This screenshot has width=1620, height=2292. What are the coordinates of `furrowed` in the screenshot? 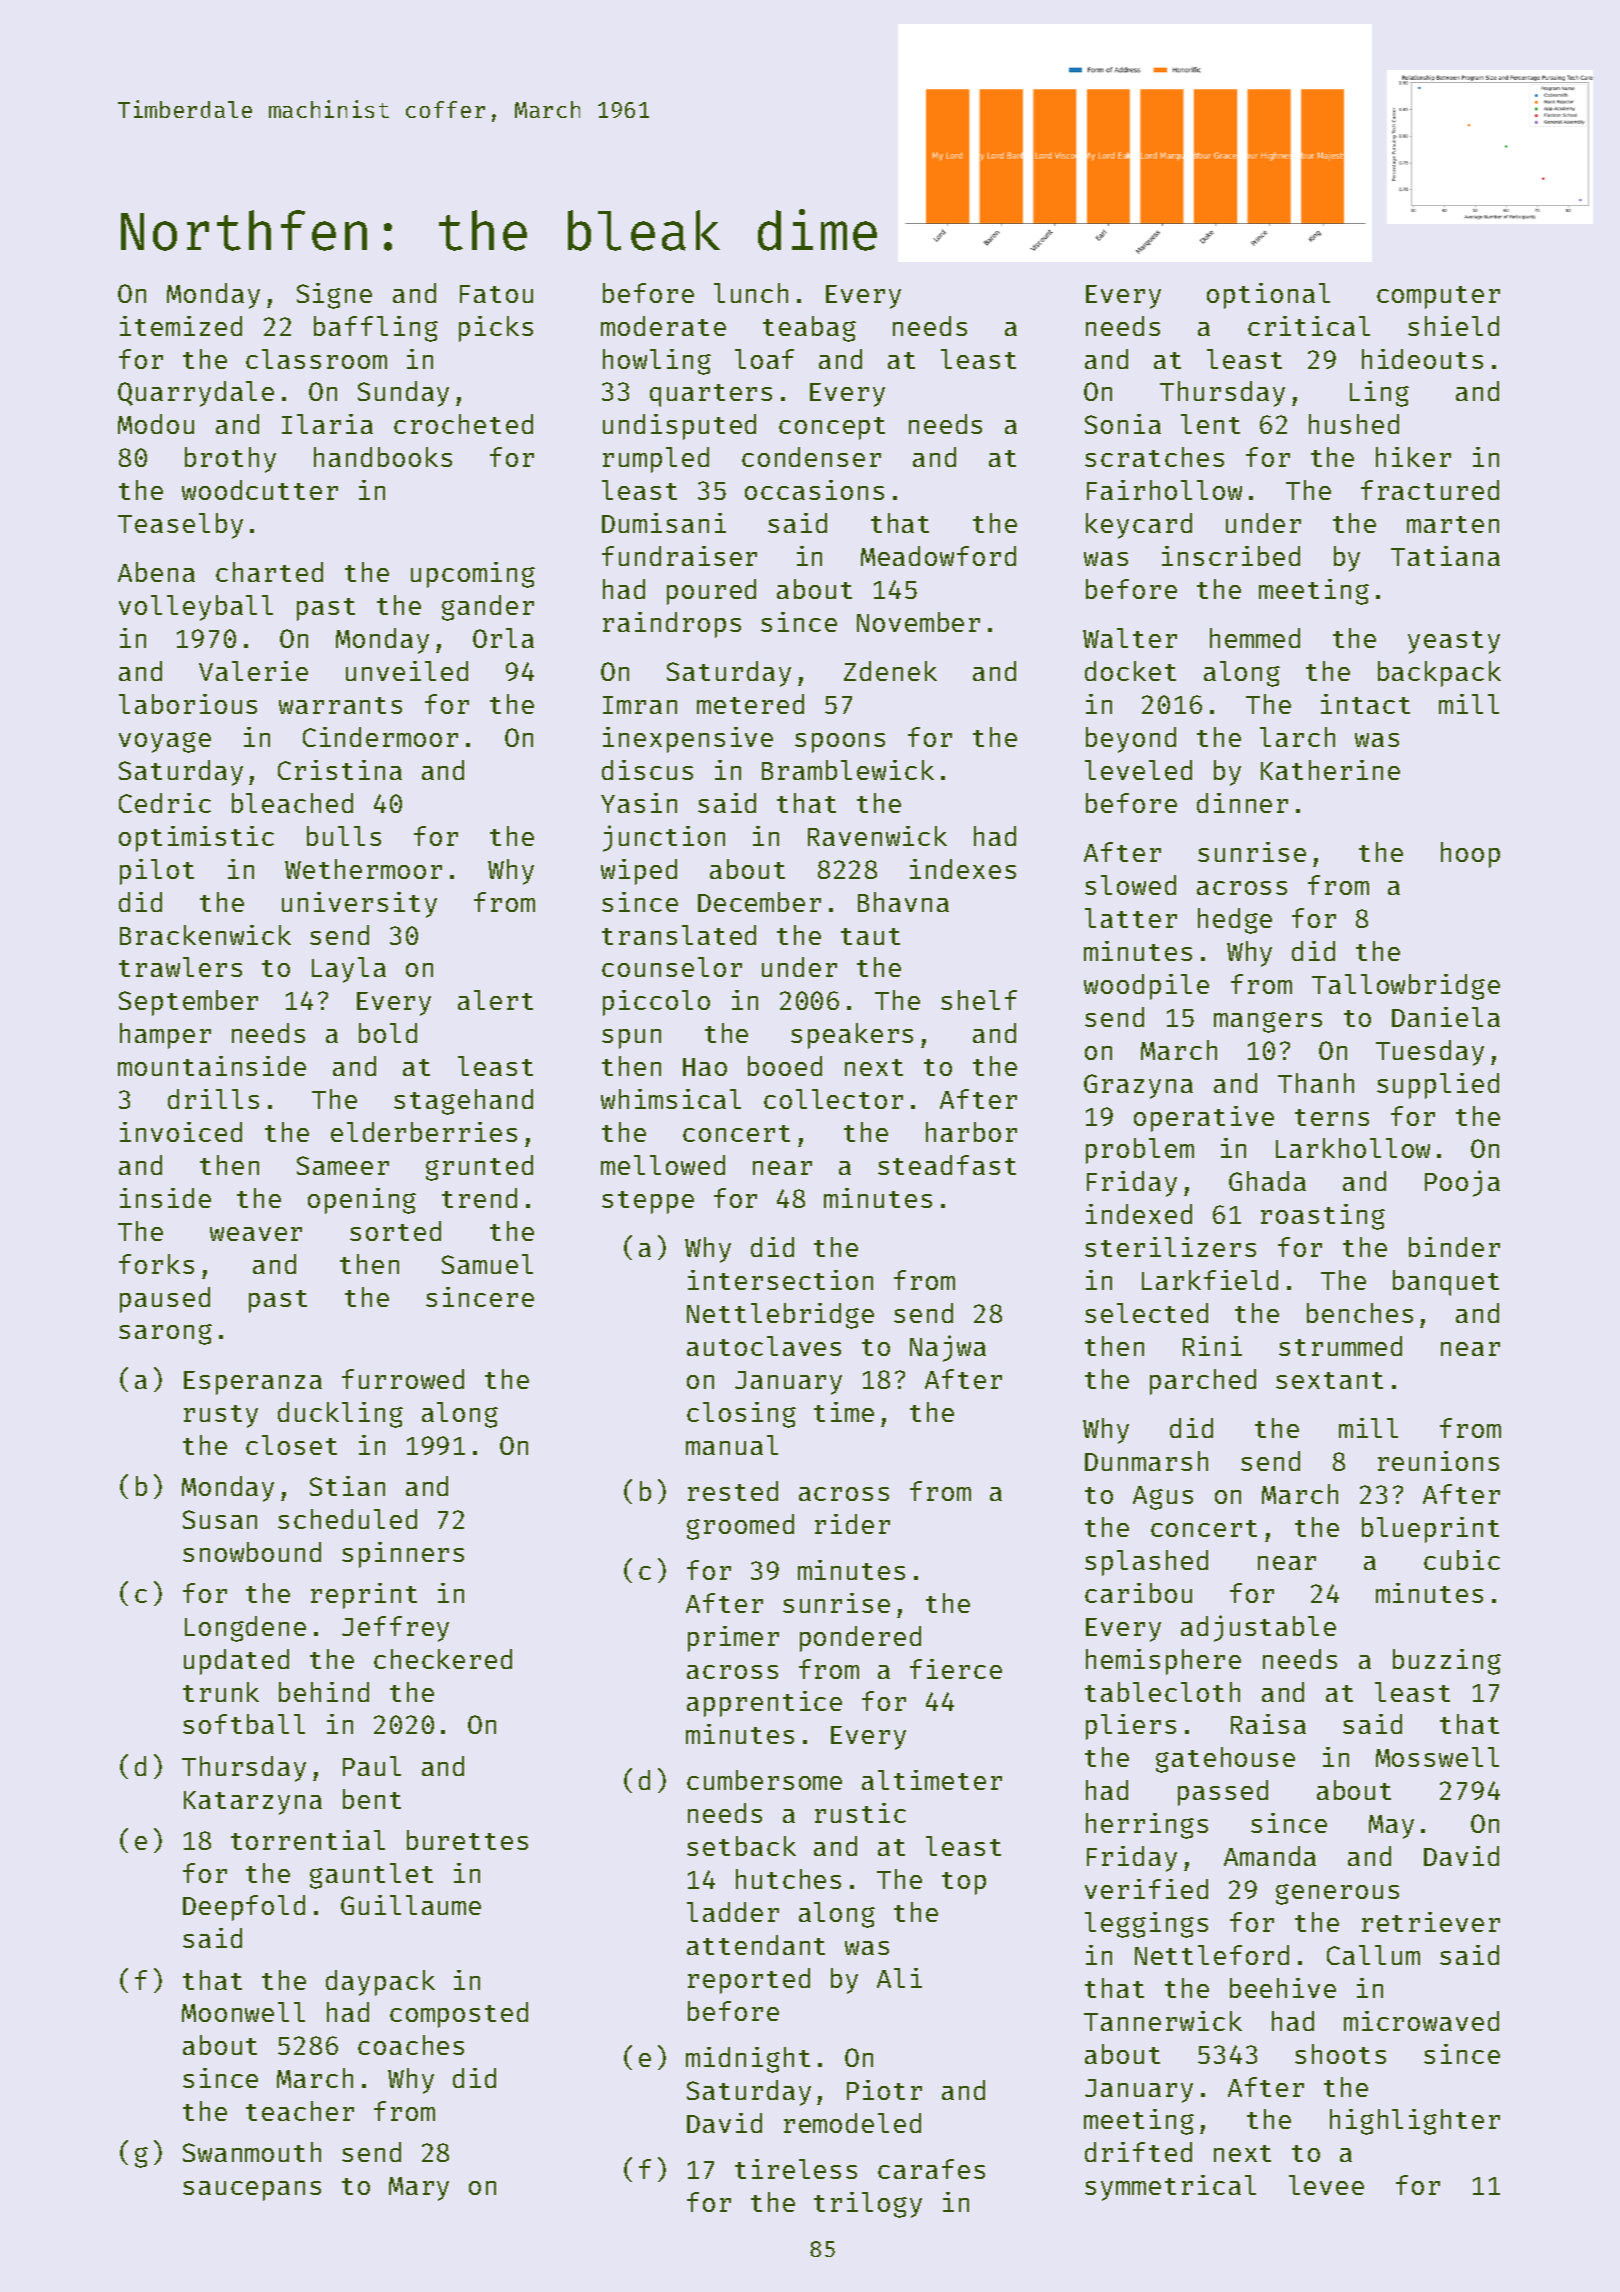 It's located at (403, 1379).
